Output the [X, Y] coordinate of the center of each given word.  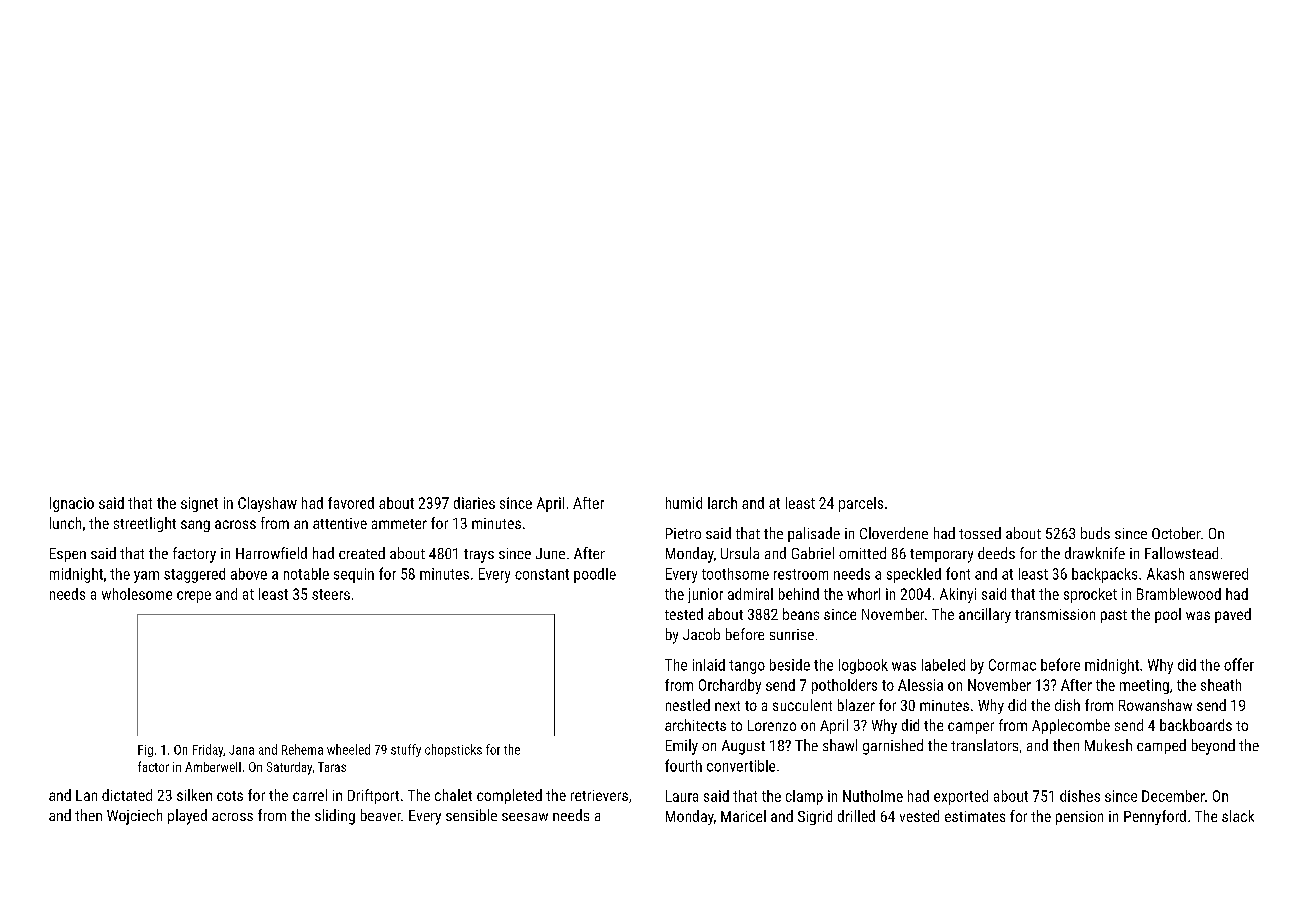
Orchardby [730, 686]
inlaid [709, 665]
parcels [861, 504]
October [1176, 533]
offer [1239, 664]
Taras [332, 767]
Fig [145, 751]
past [1114, 616]
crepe [194, 597]
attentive [340, 523]
